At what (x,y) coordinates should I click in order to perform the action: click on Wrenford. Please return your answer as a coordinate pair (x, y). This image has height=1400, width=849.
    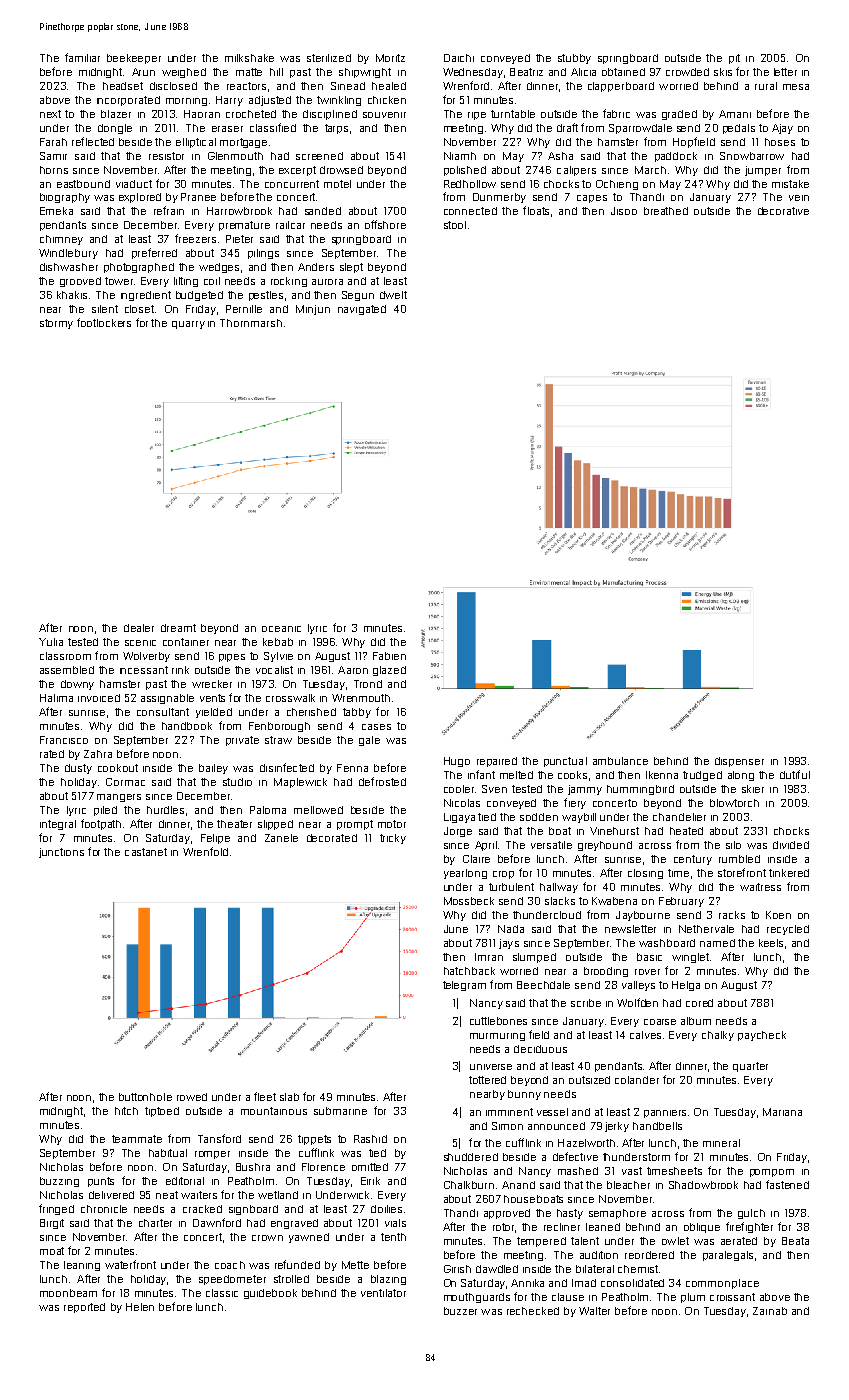
    Looking at the image, I should click on (466, 85).
